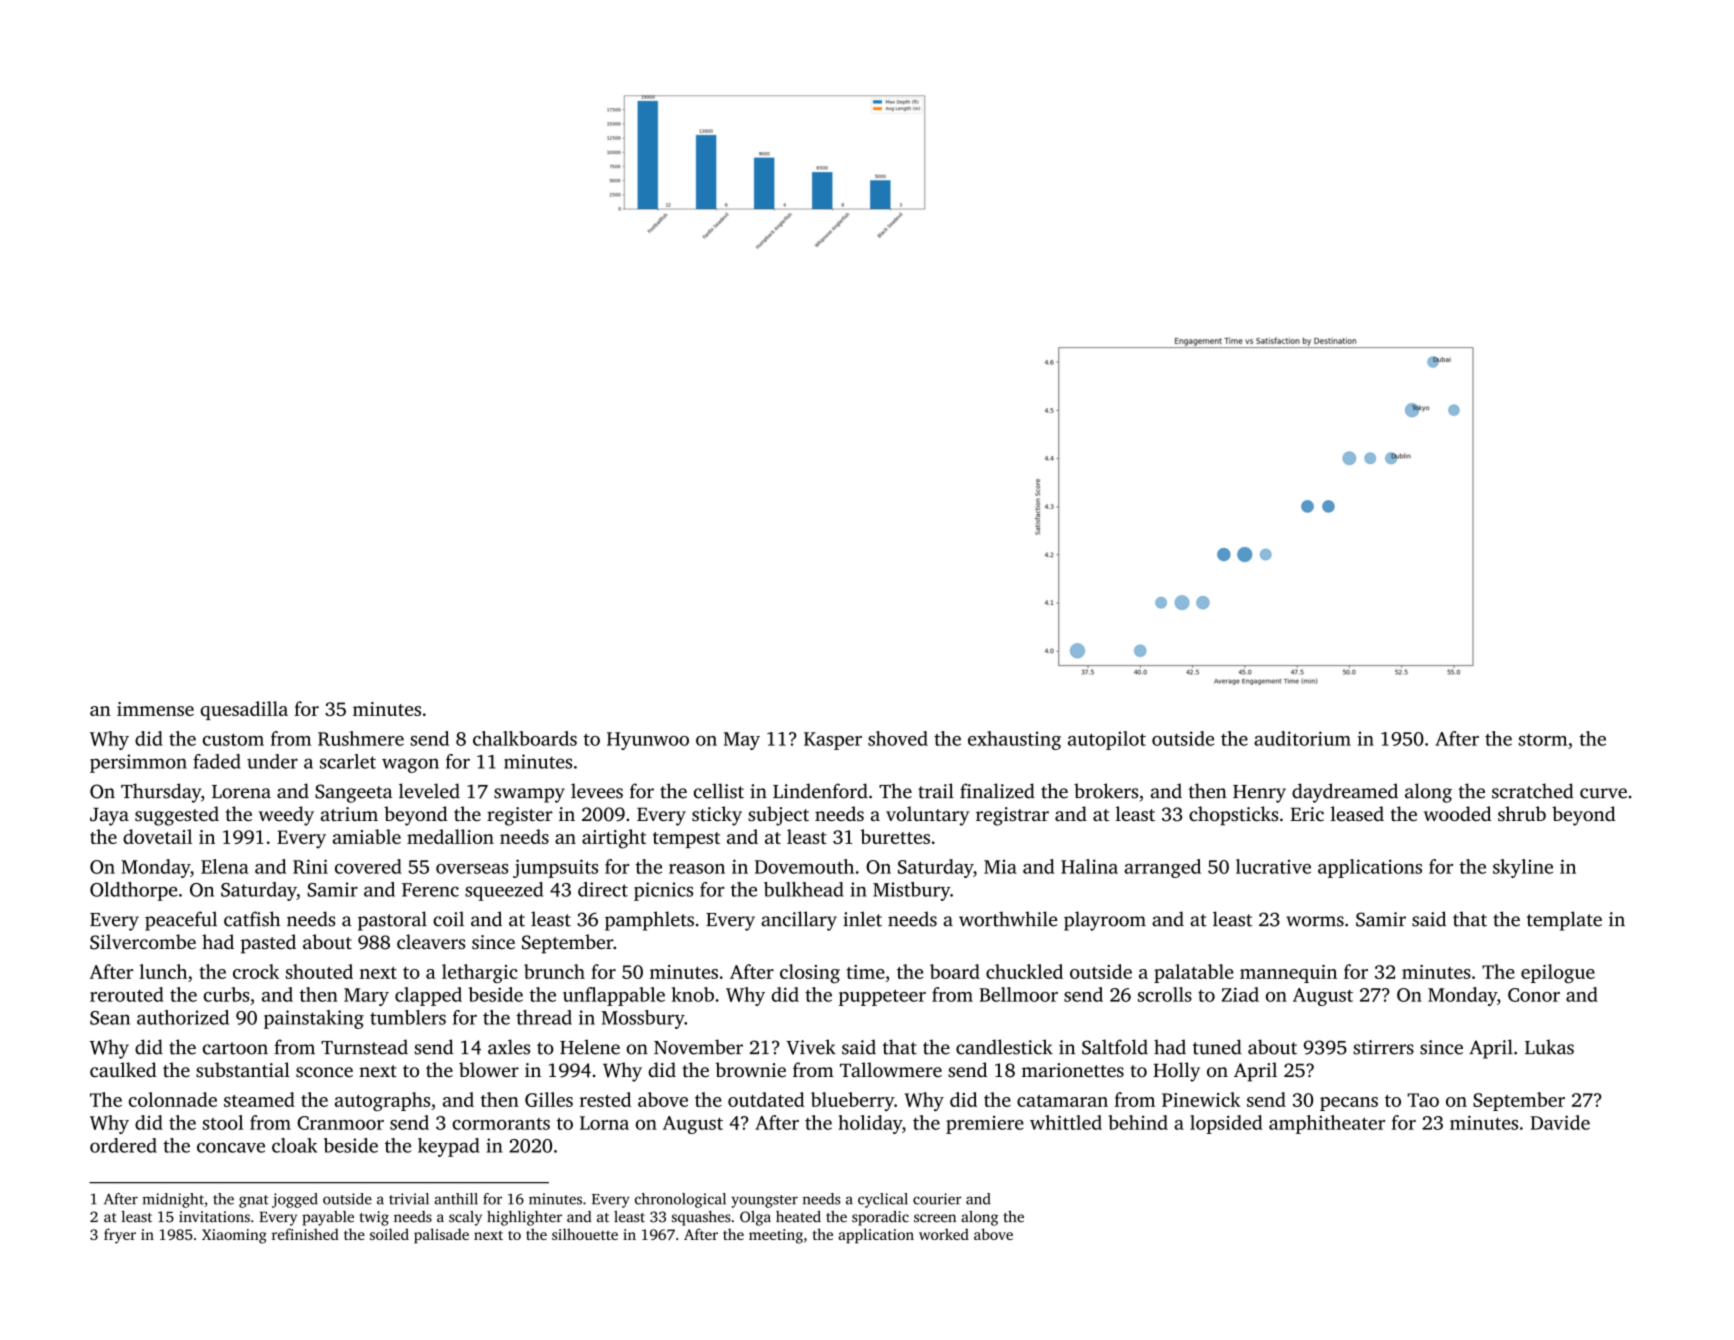 The width and height of the page is (1734, 1340). Describe the element at coordinates (155, 709) in the page. I see `immense` at that location.
